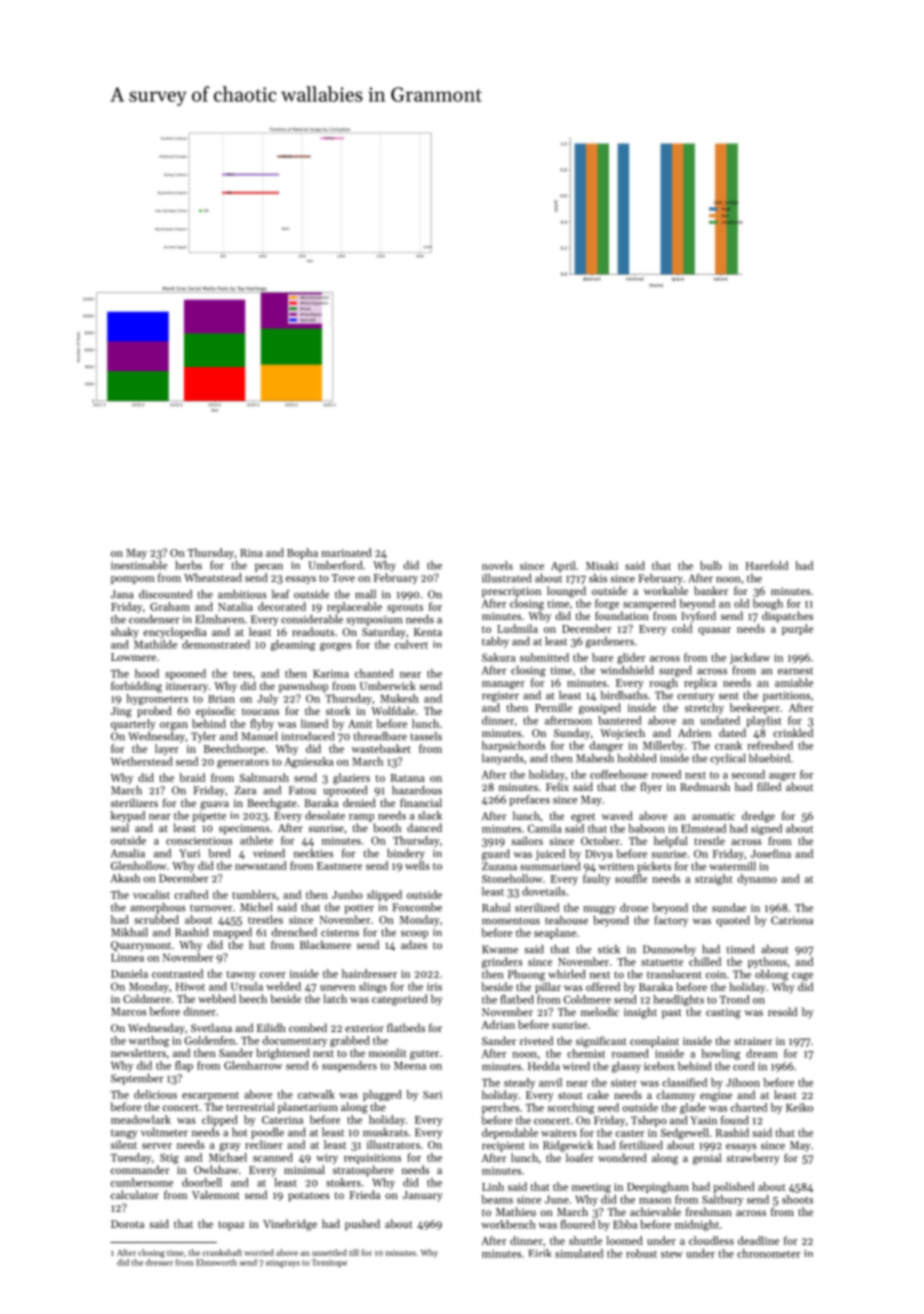  What do you see at coordinates (566, 592) in the document?
I see `lounged` at bounding box center [566, 592].
